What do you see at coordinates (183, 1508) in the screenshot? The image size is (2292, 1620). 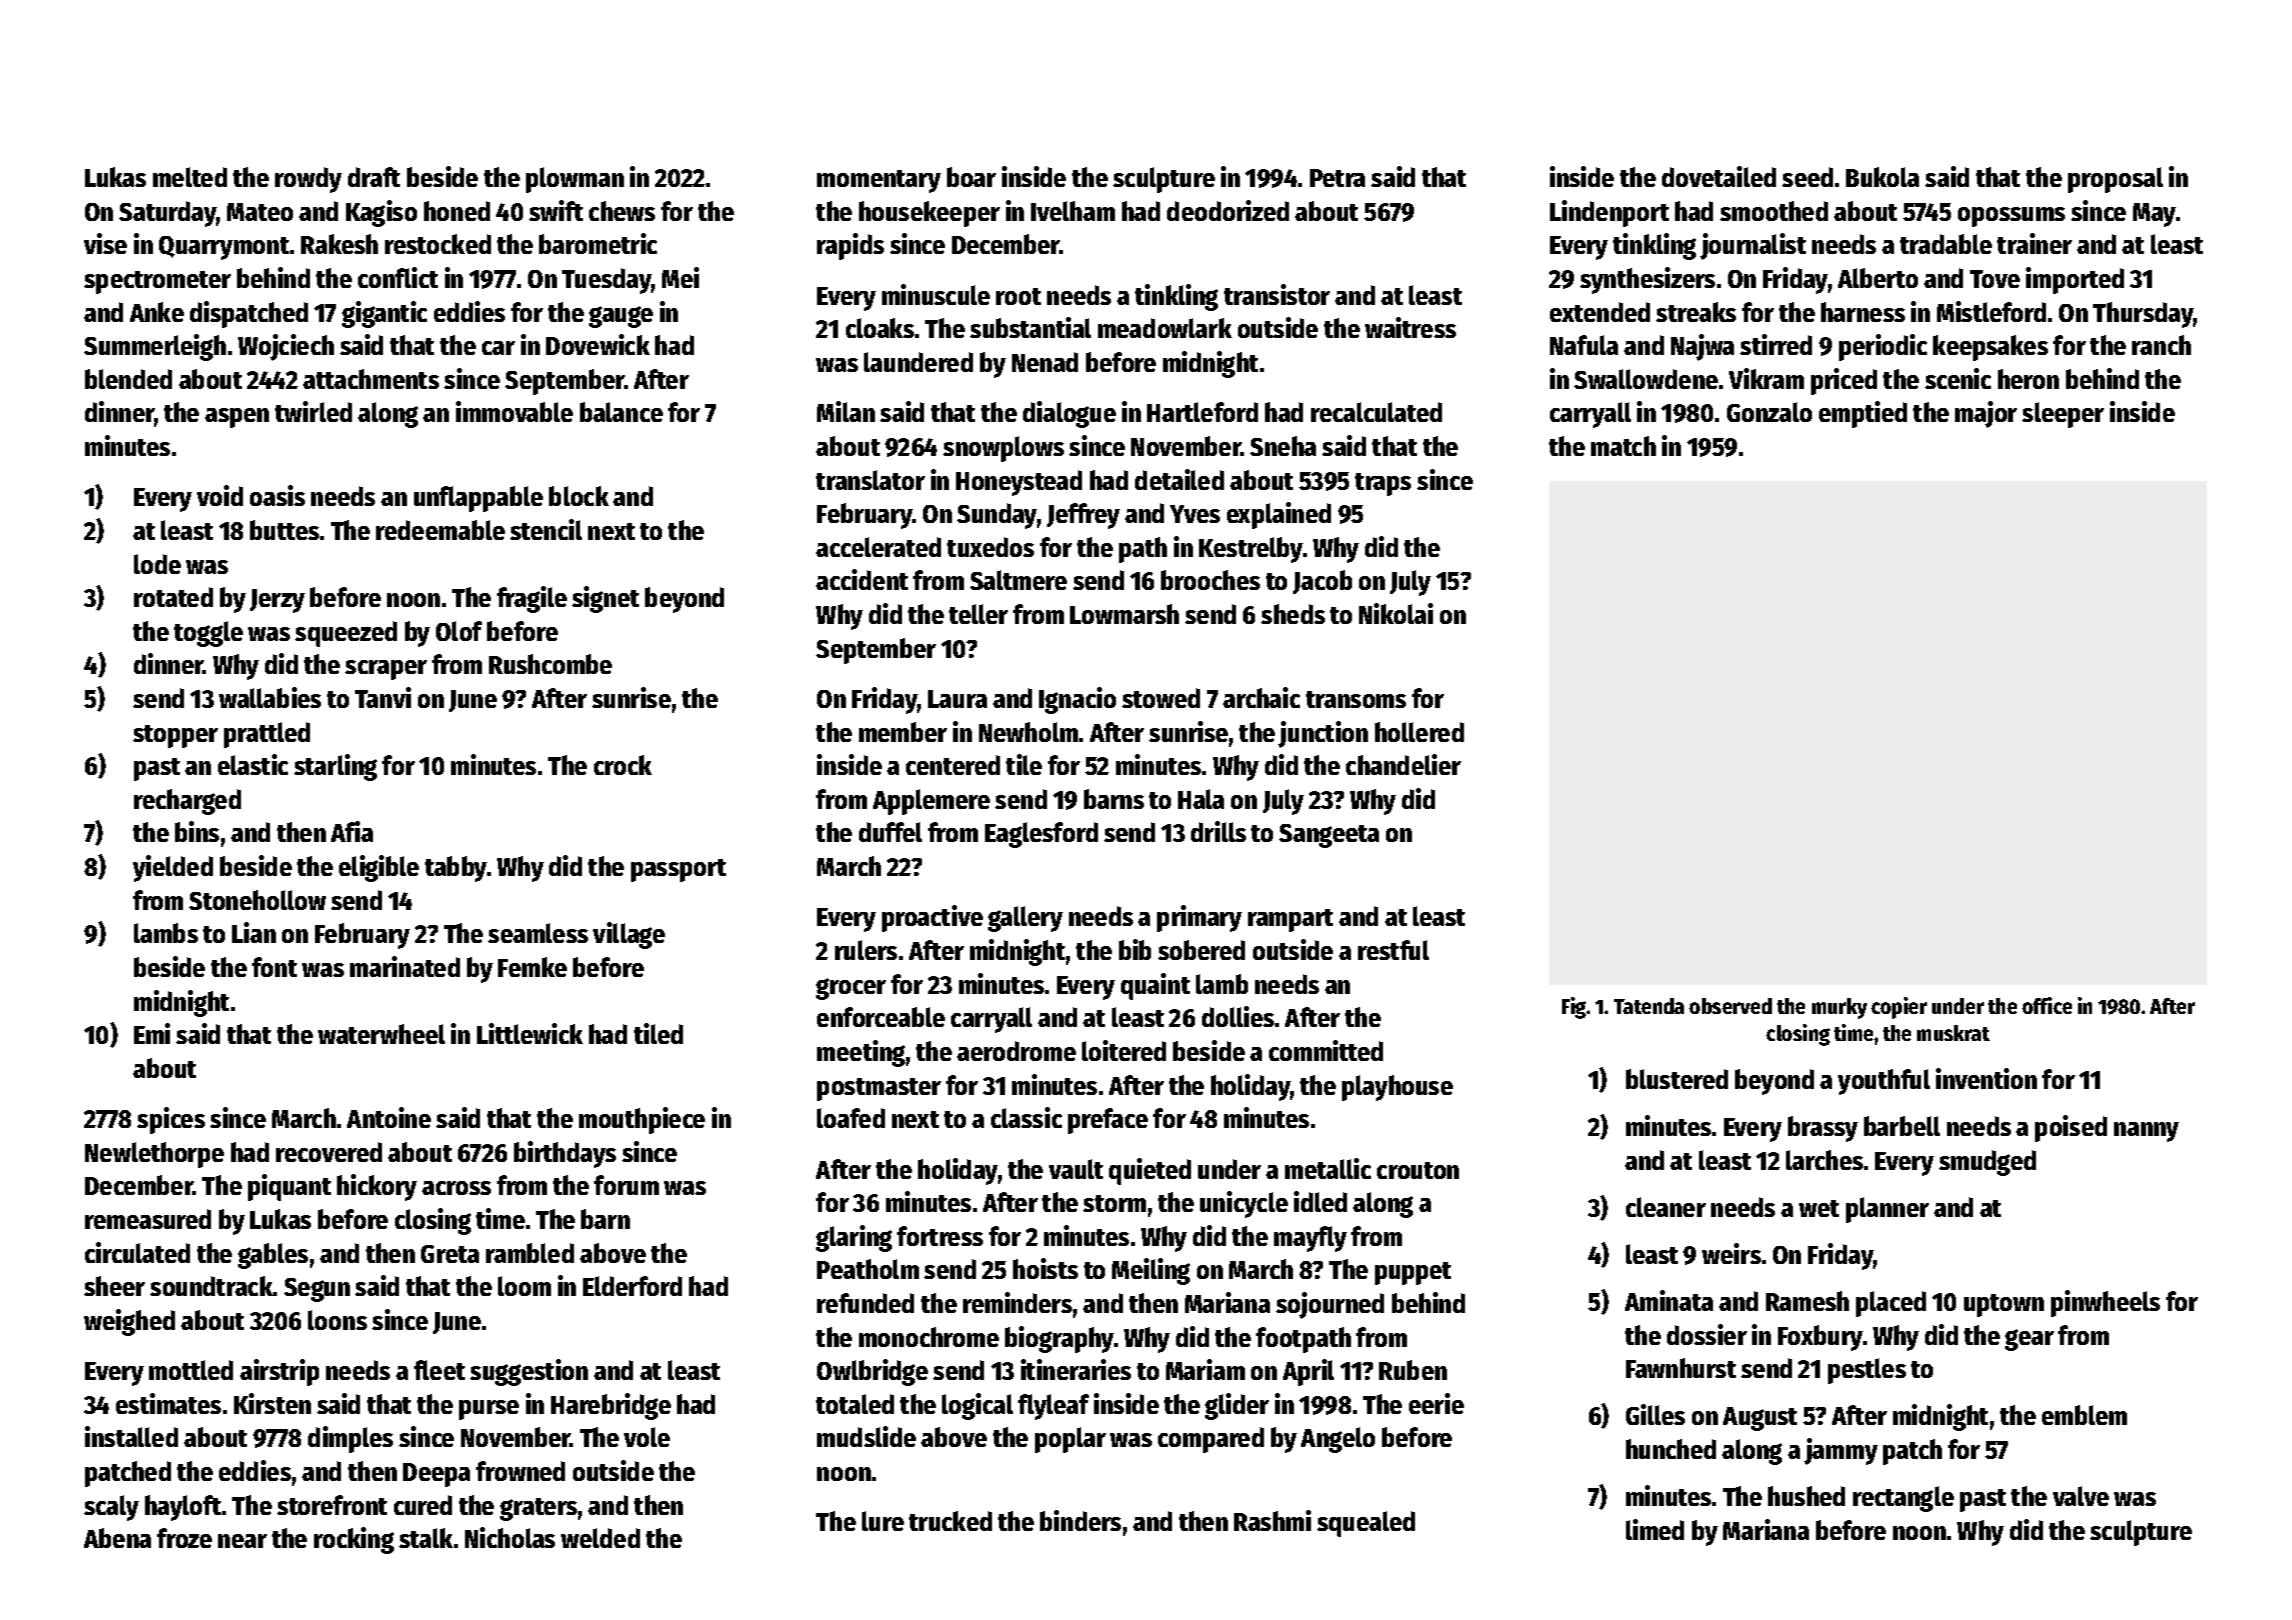 I see `hayloft` at bounding box center [183, 1508].
